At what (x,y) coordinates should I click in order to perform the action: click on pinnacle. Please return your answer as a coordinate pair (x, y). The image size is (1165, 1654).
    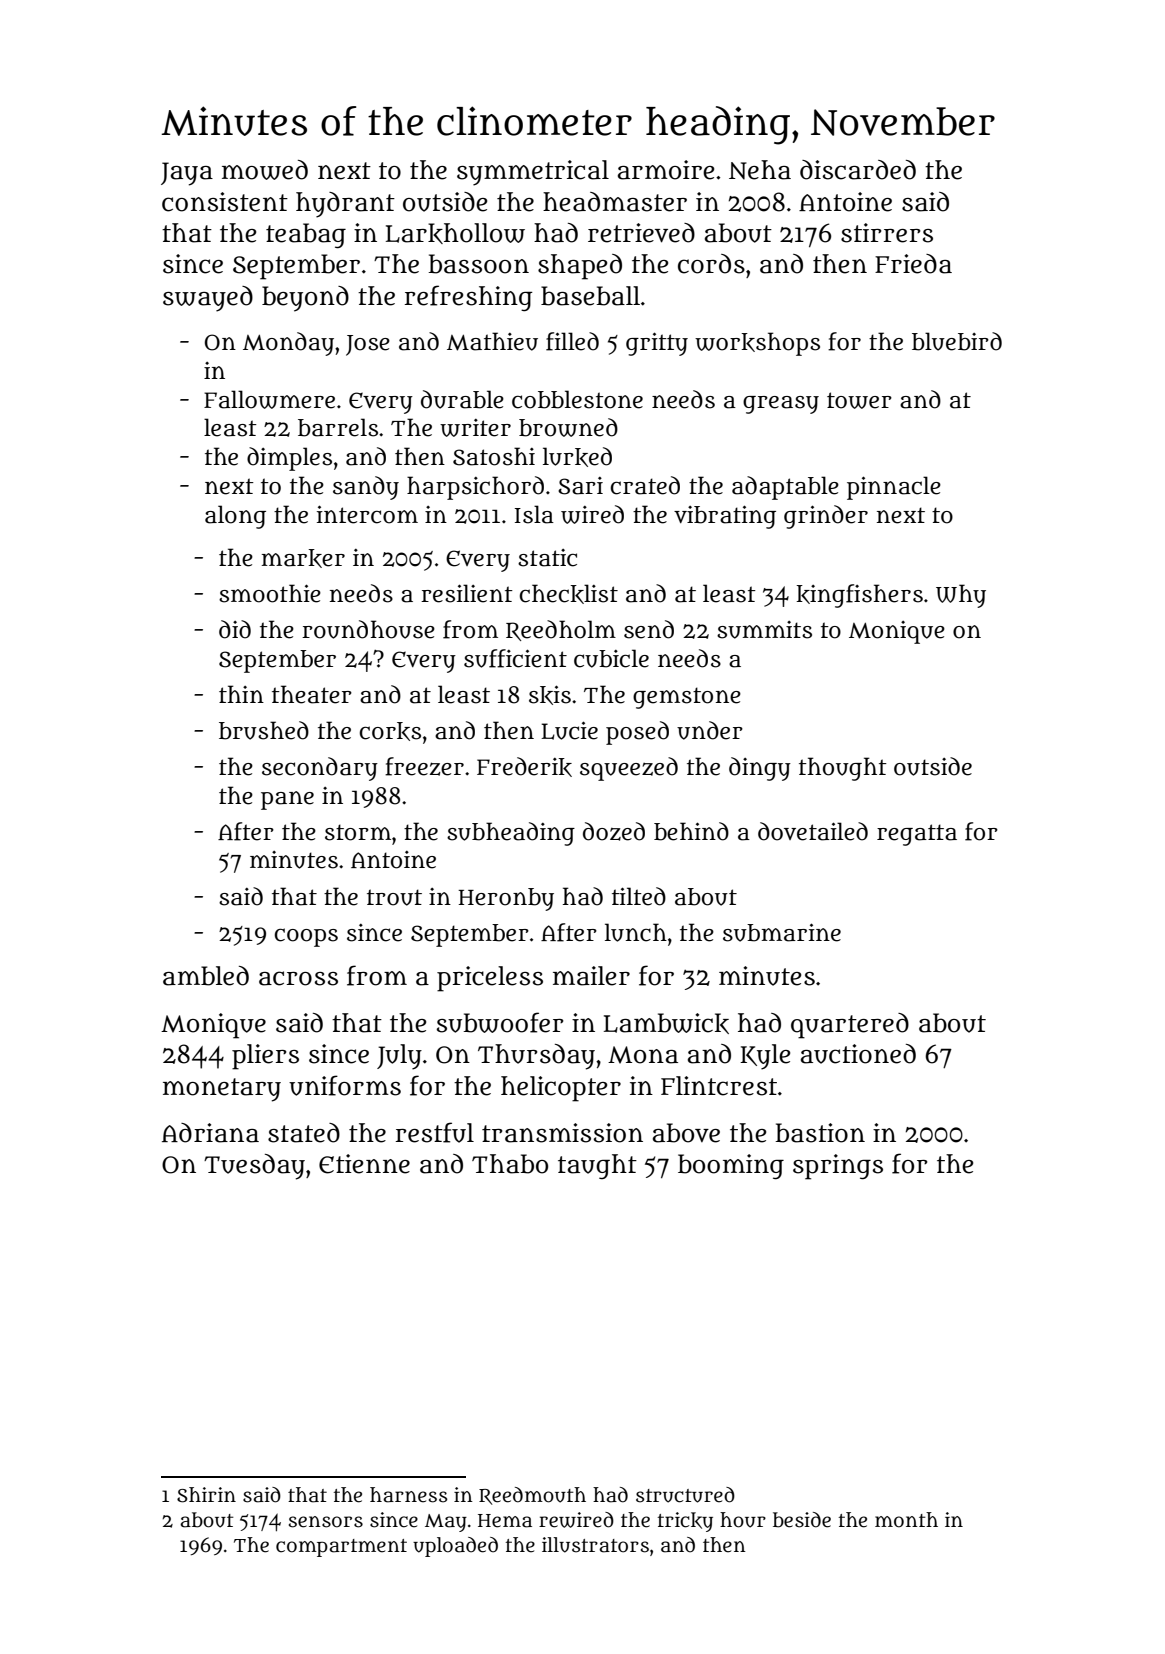
    Looking at the image, I should click on (894, 488).
